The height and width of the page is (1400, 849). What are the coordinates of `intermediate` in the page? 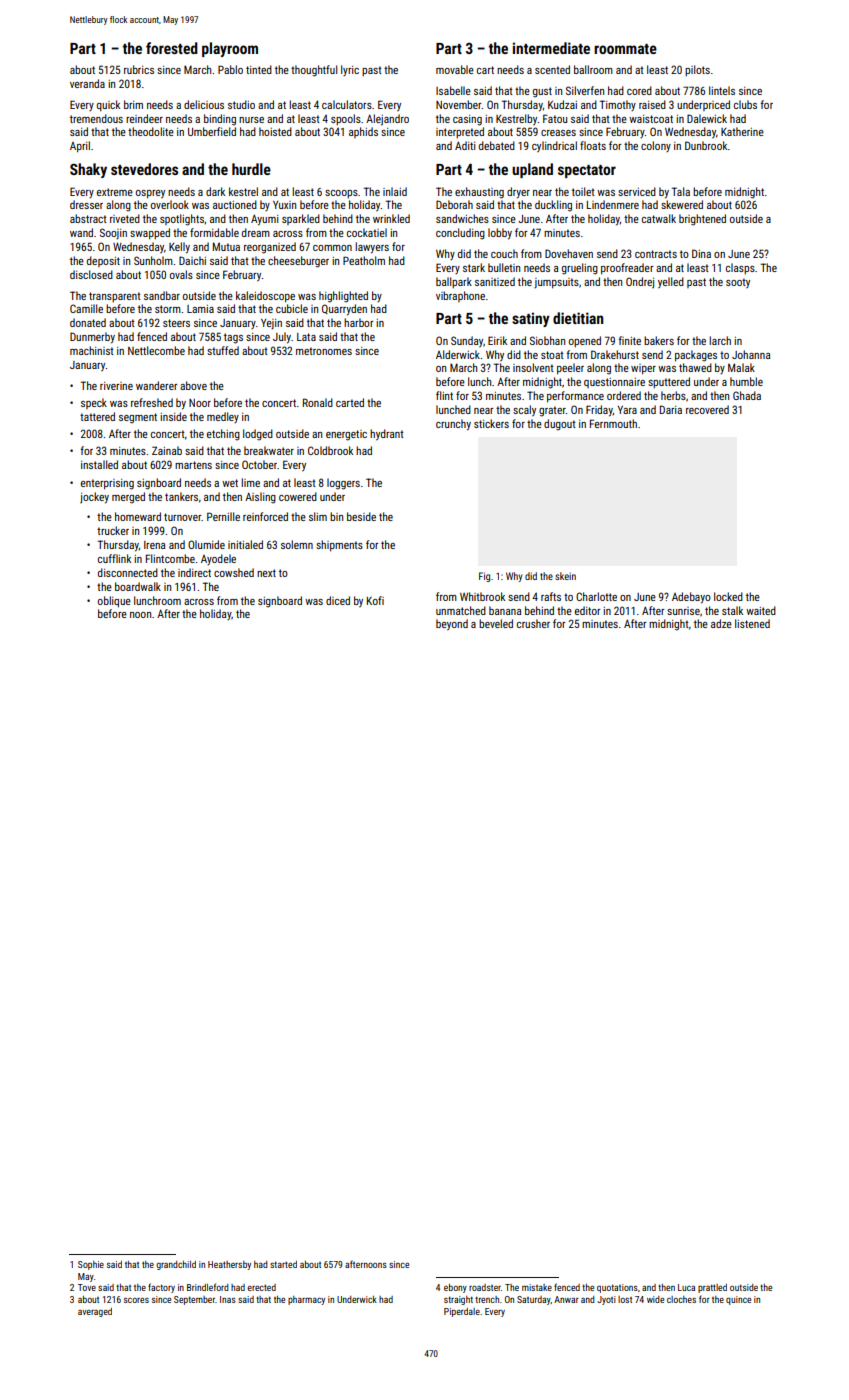 It's located at (551, 48).
